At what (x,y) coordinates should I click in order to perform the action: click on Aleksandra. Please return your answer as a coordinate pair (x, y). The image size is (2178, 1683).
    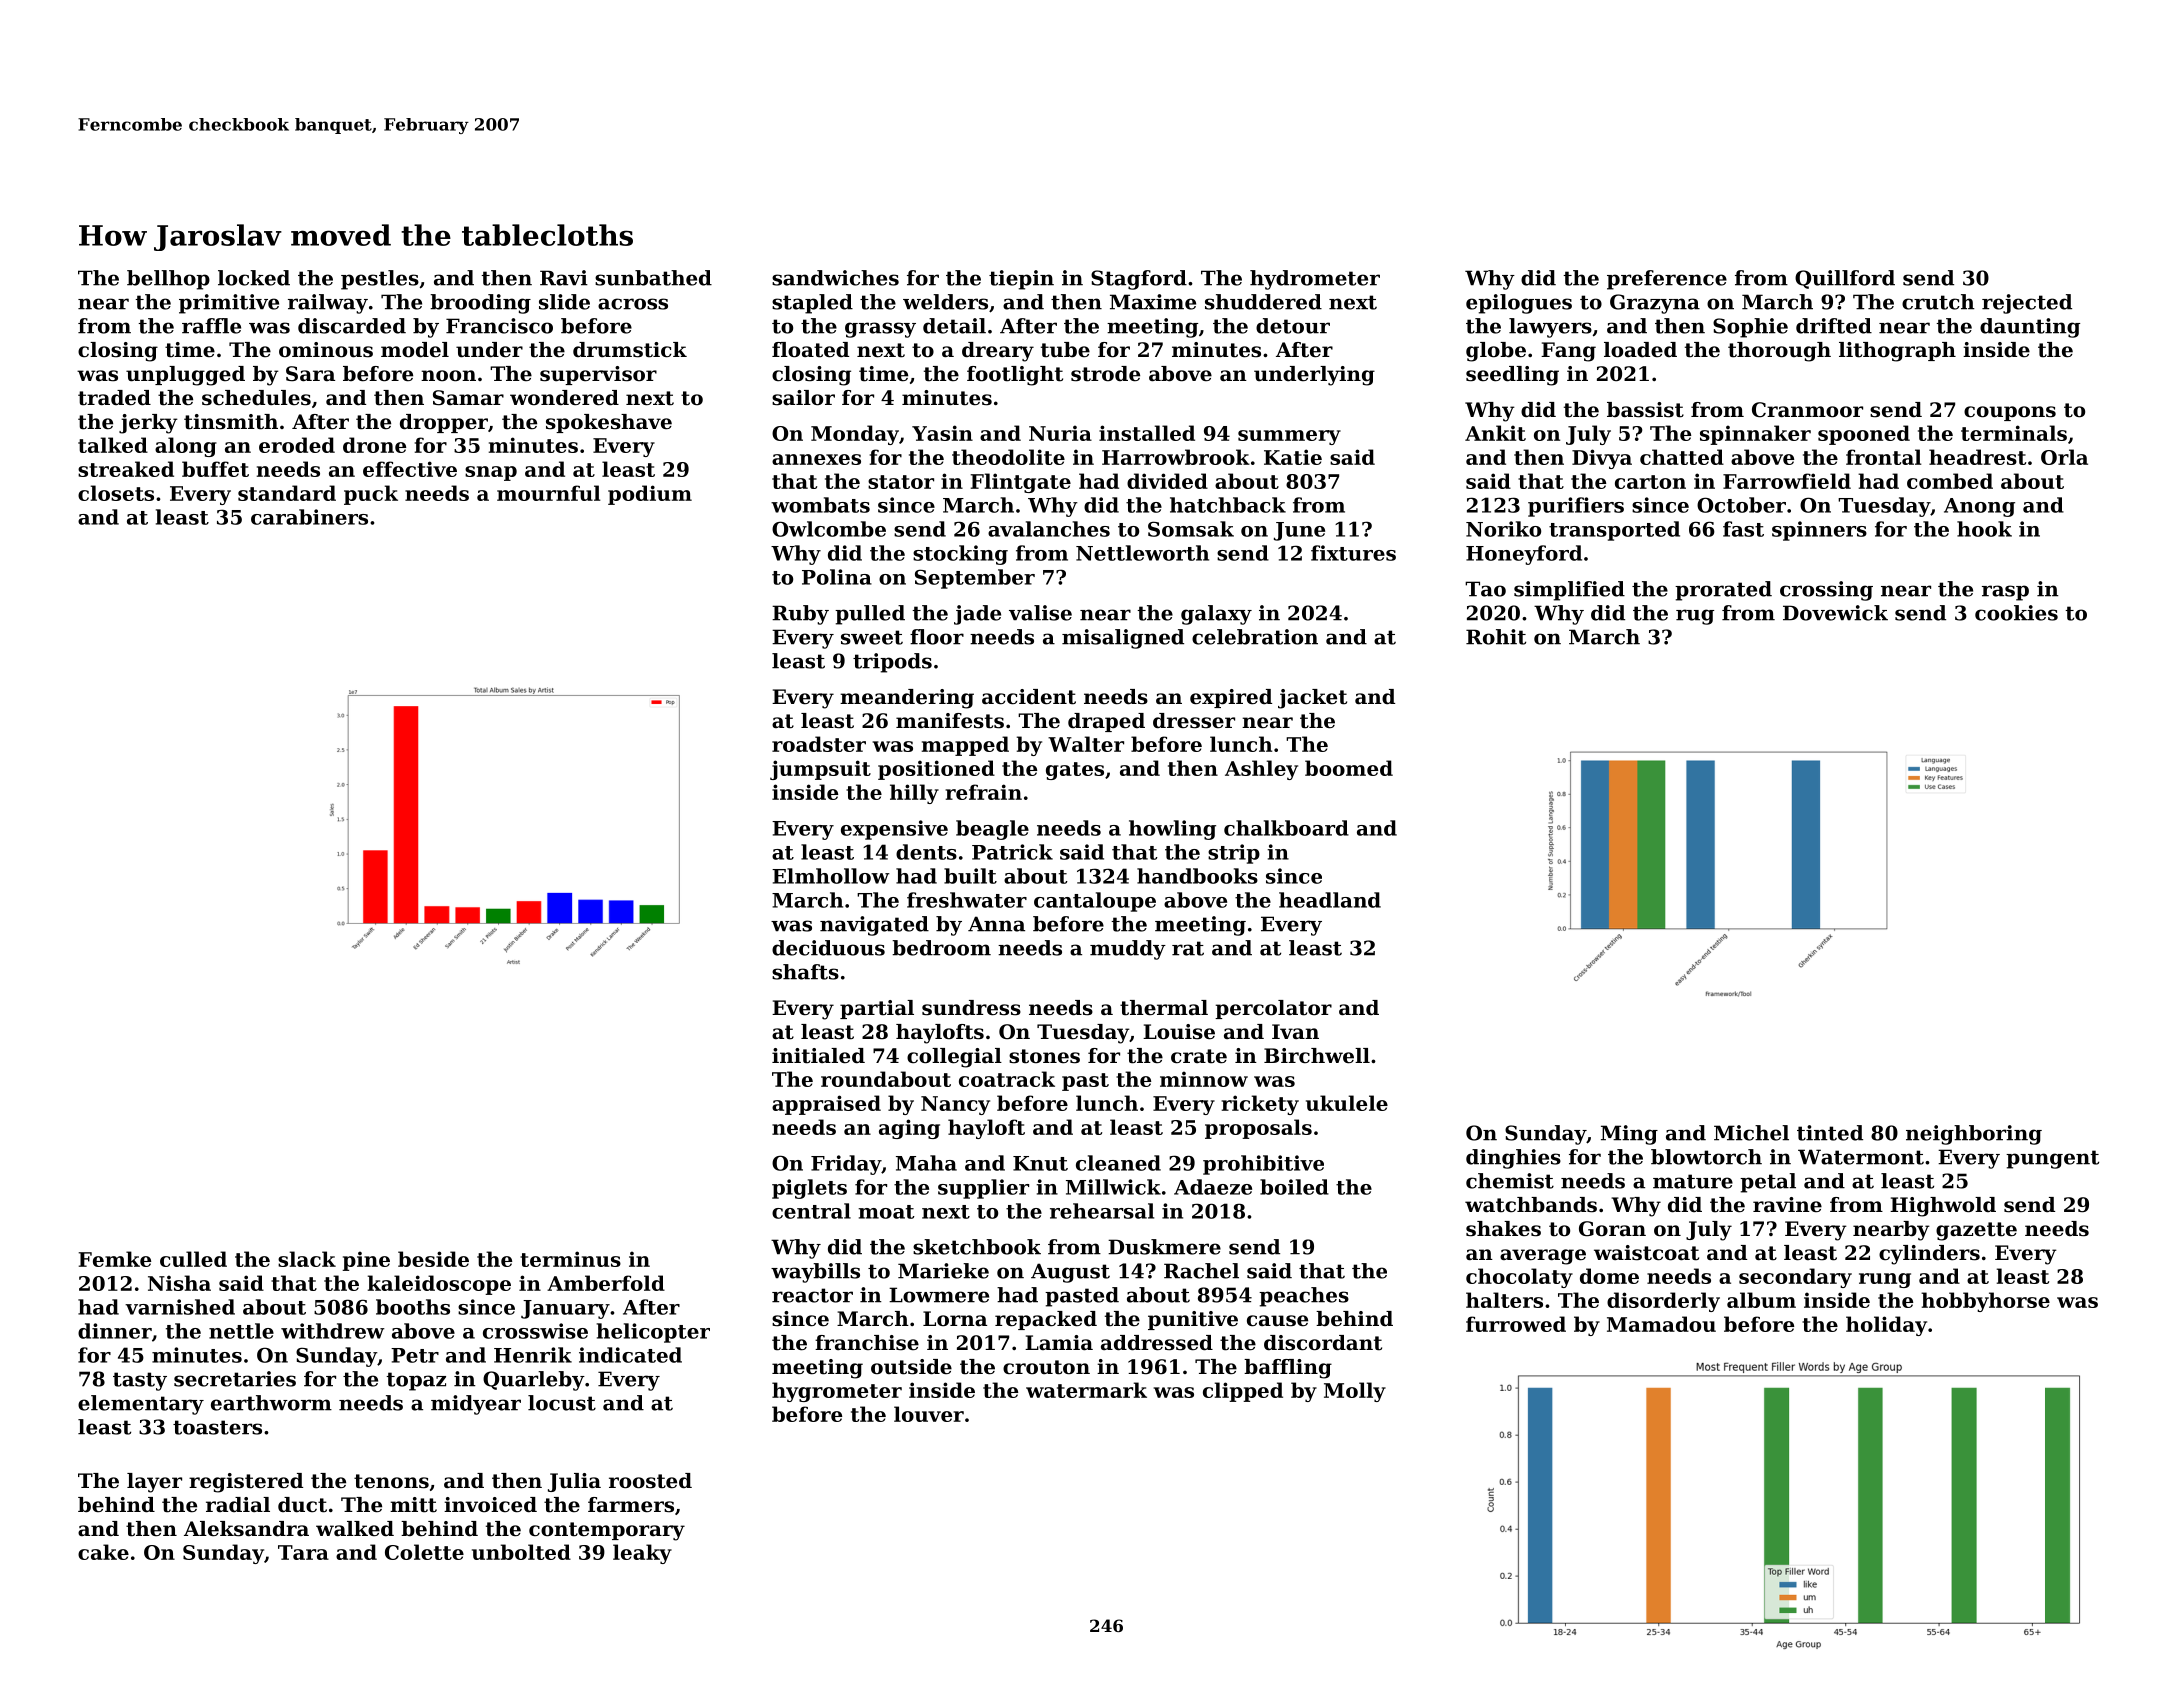
    Looking at the image, I should click on (246, 1529).
